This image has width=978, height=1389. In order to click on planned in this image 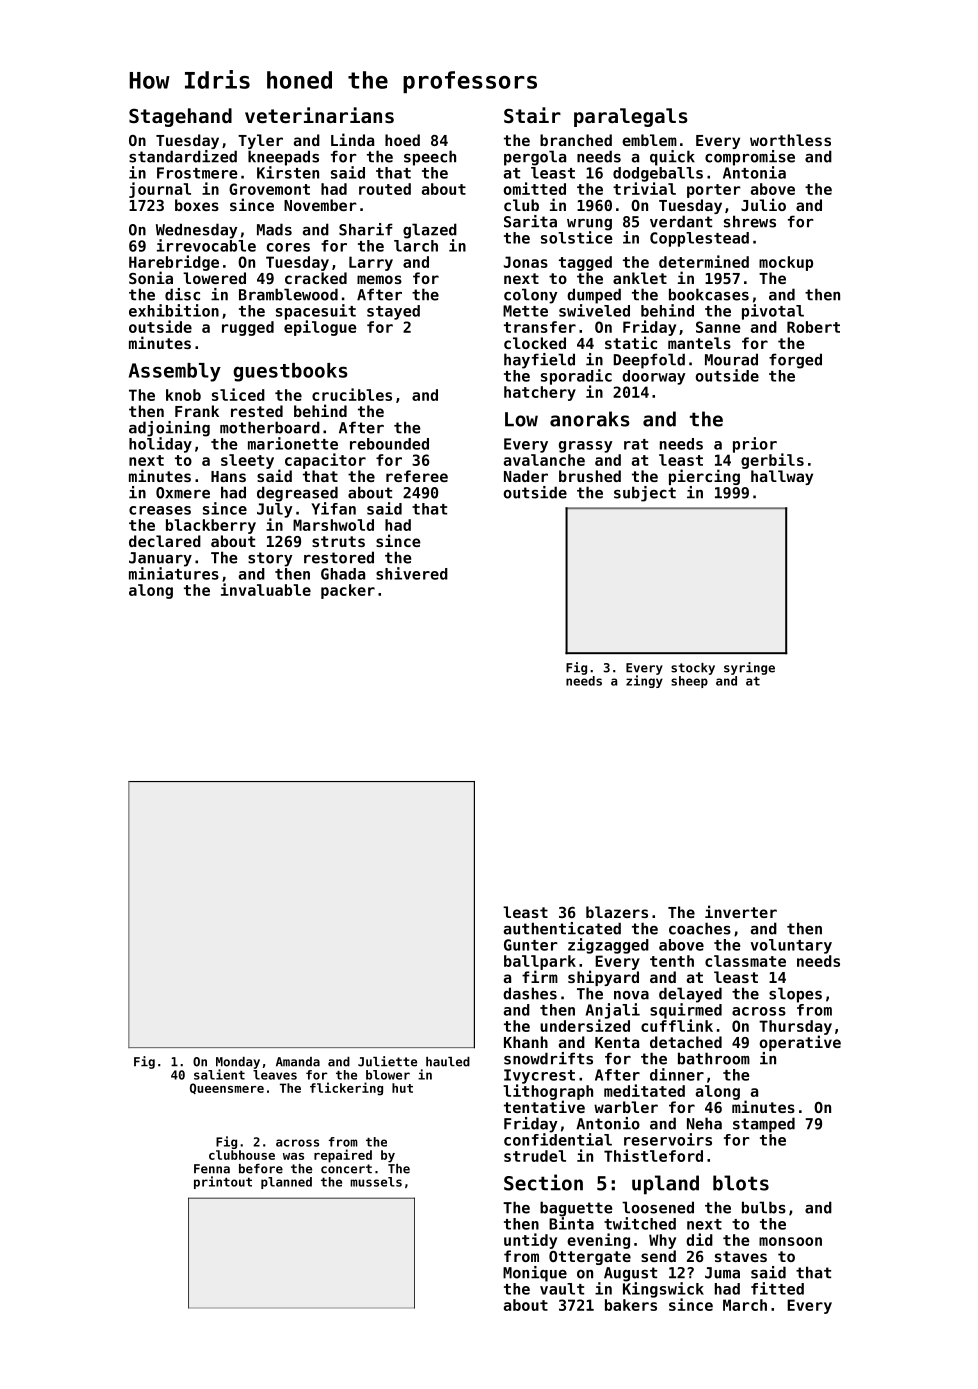, I will do `click(286, 1183)`.
